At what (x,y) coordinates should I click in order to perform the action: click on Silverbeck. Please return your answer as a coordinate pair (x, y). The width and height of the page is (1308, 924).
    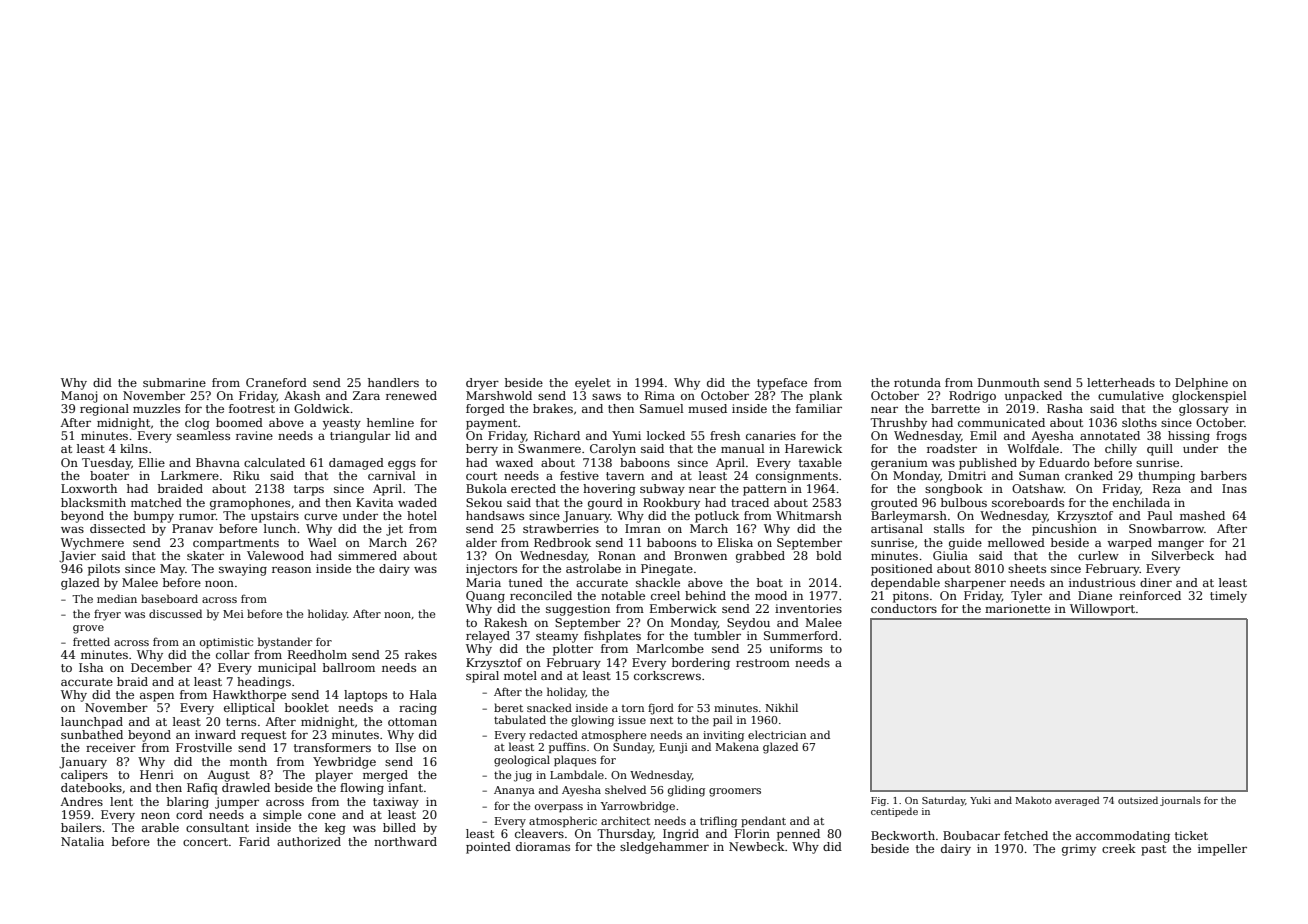
    Looking at the image, I should click on (1183, 555).
